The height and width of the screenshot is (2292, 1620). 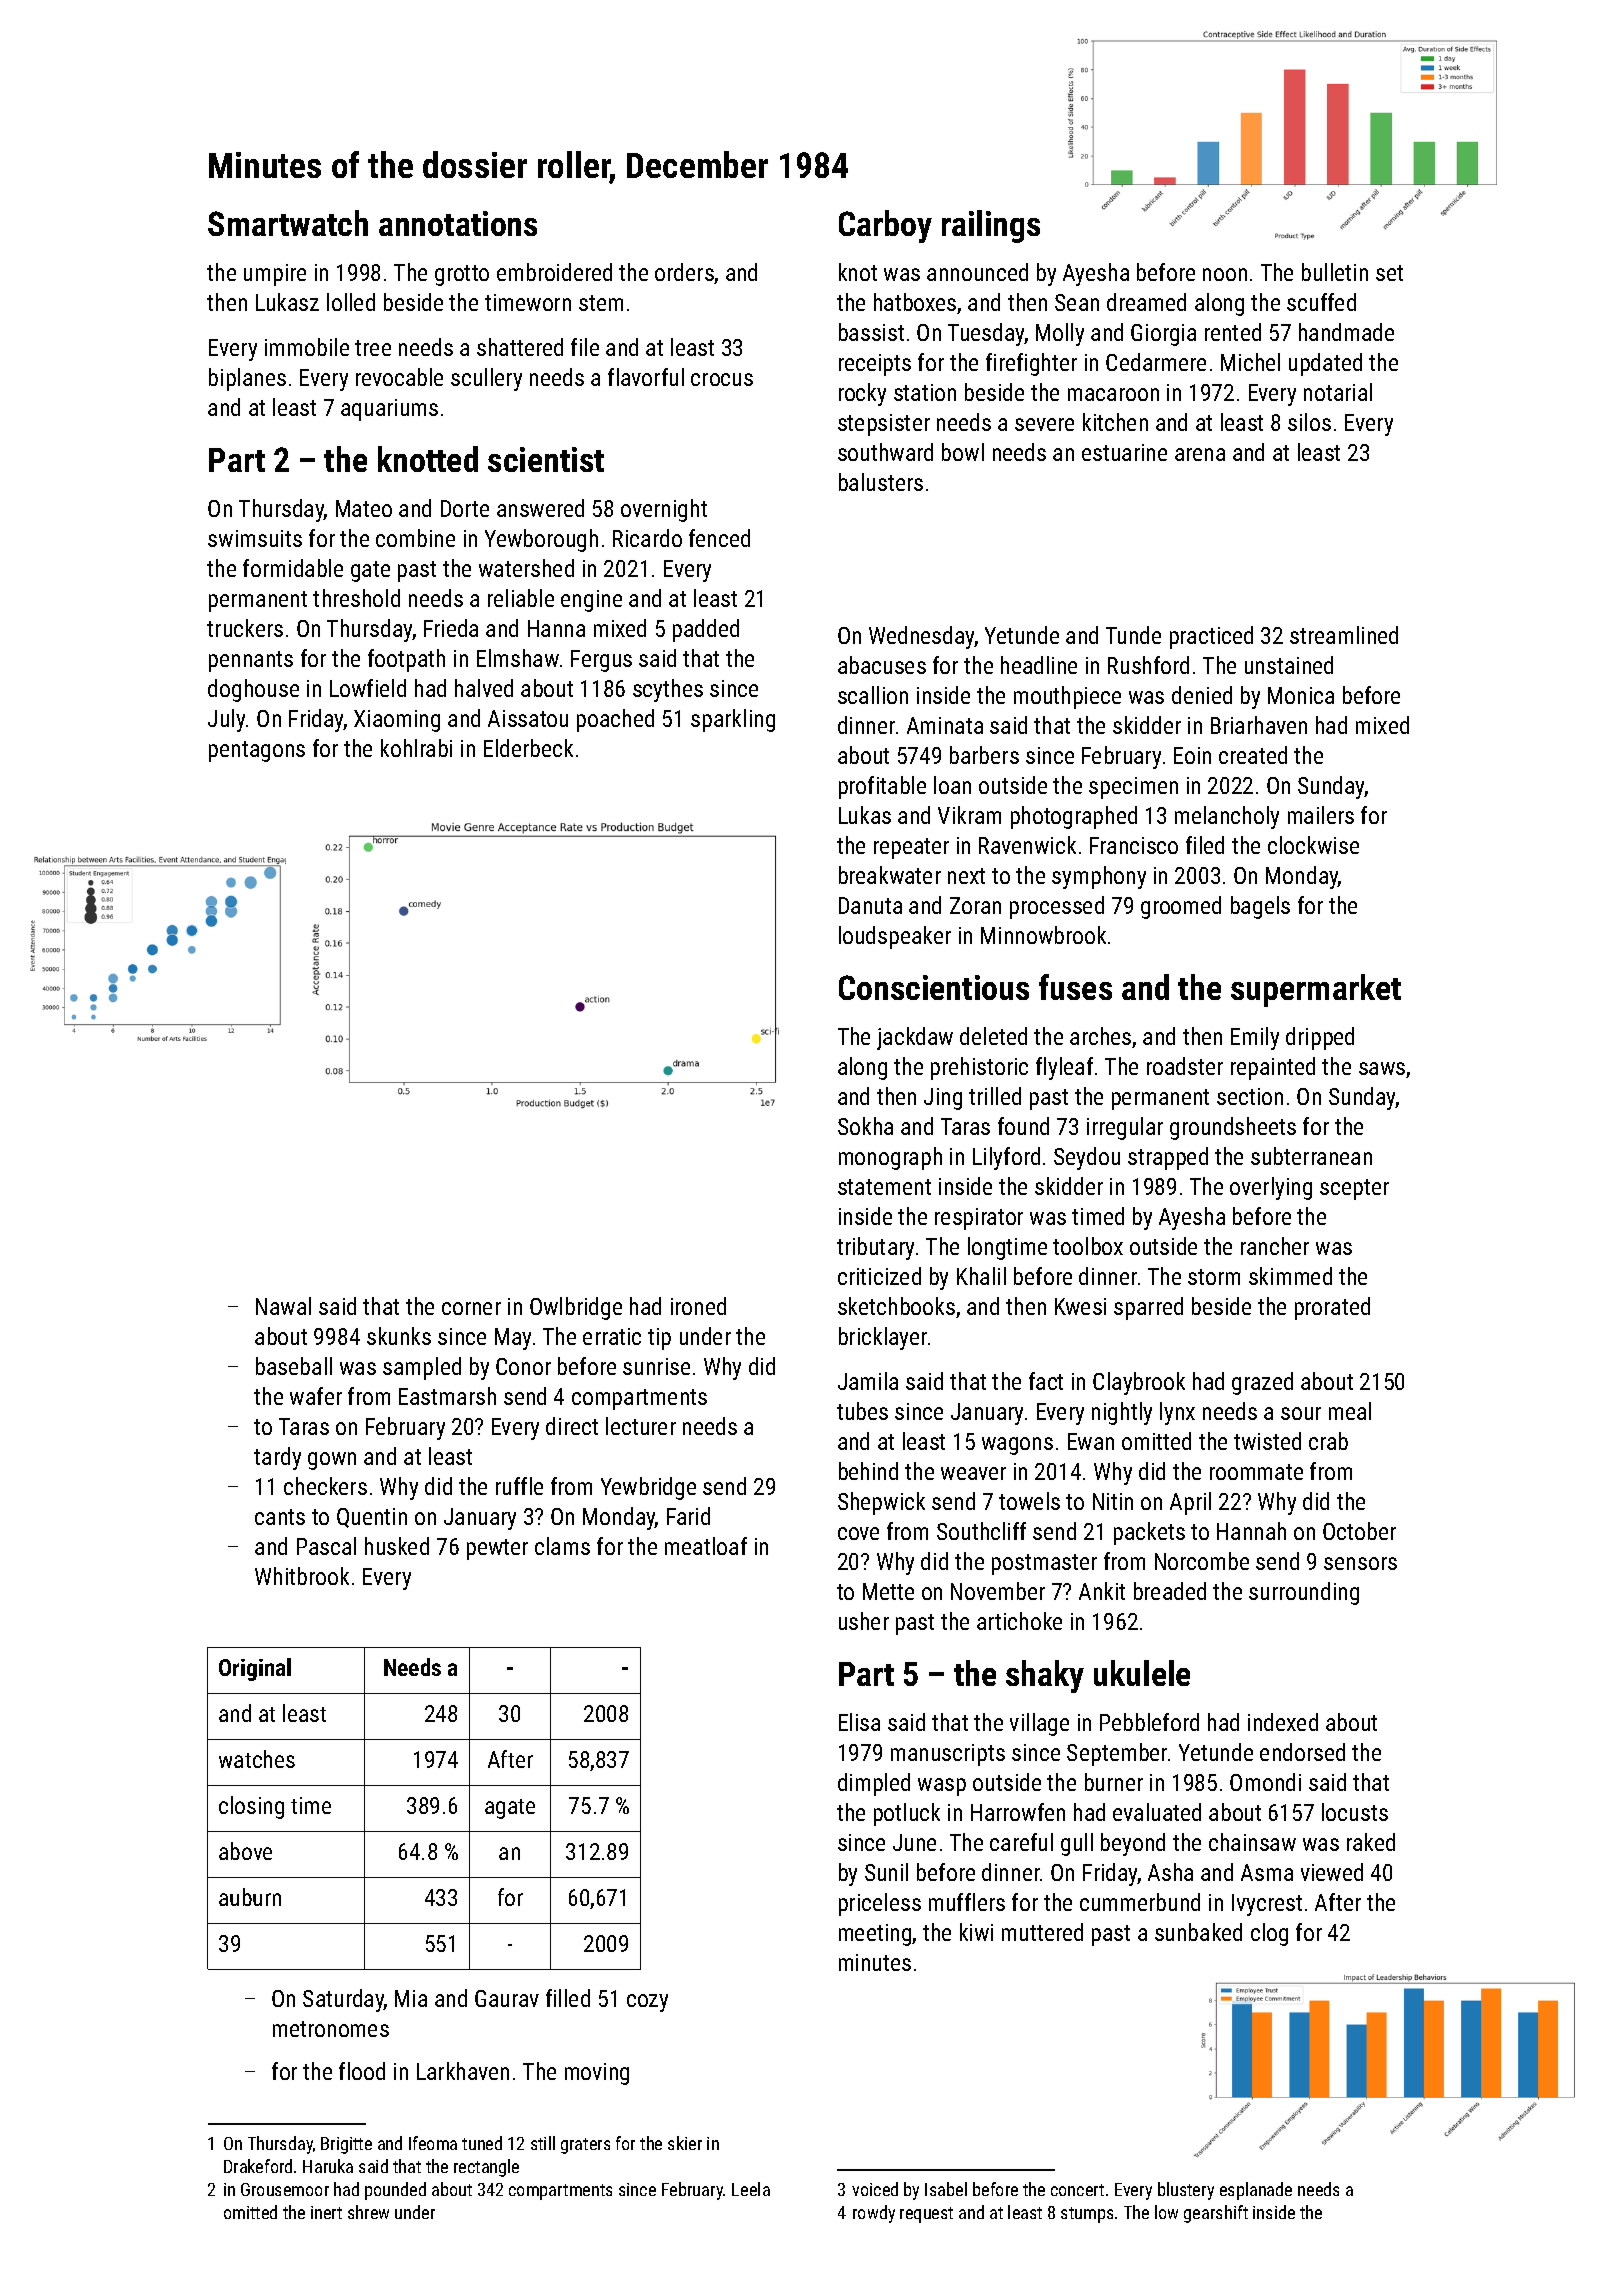 What do you see at coordinates (288, 223) in the screenshot?
I see `Smartwatch` at bounding box center [288, 223].
